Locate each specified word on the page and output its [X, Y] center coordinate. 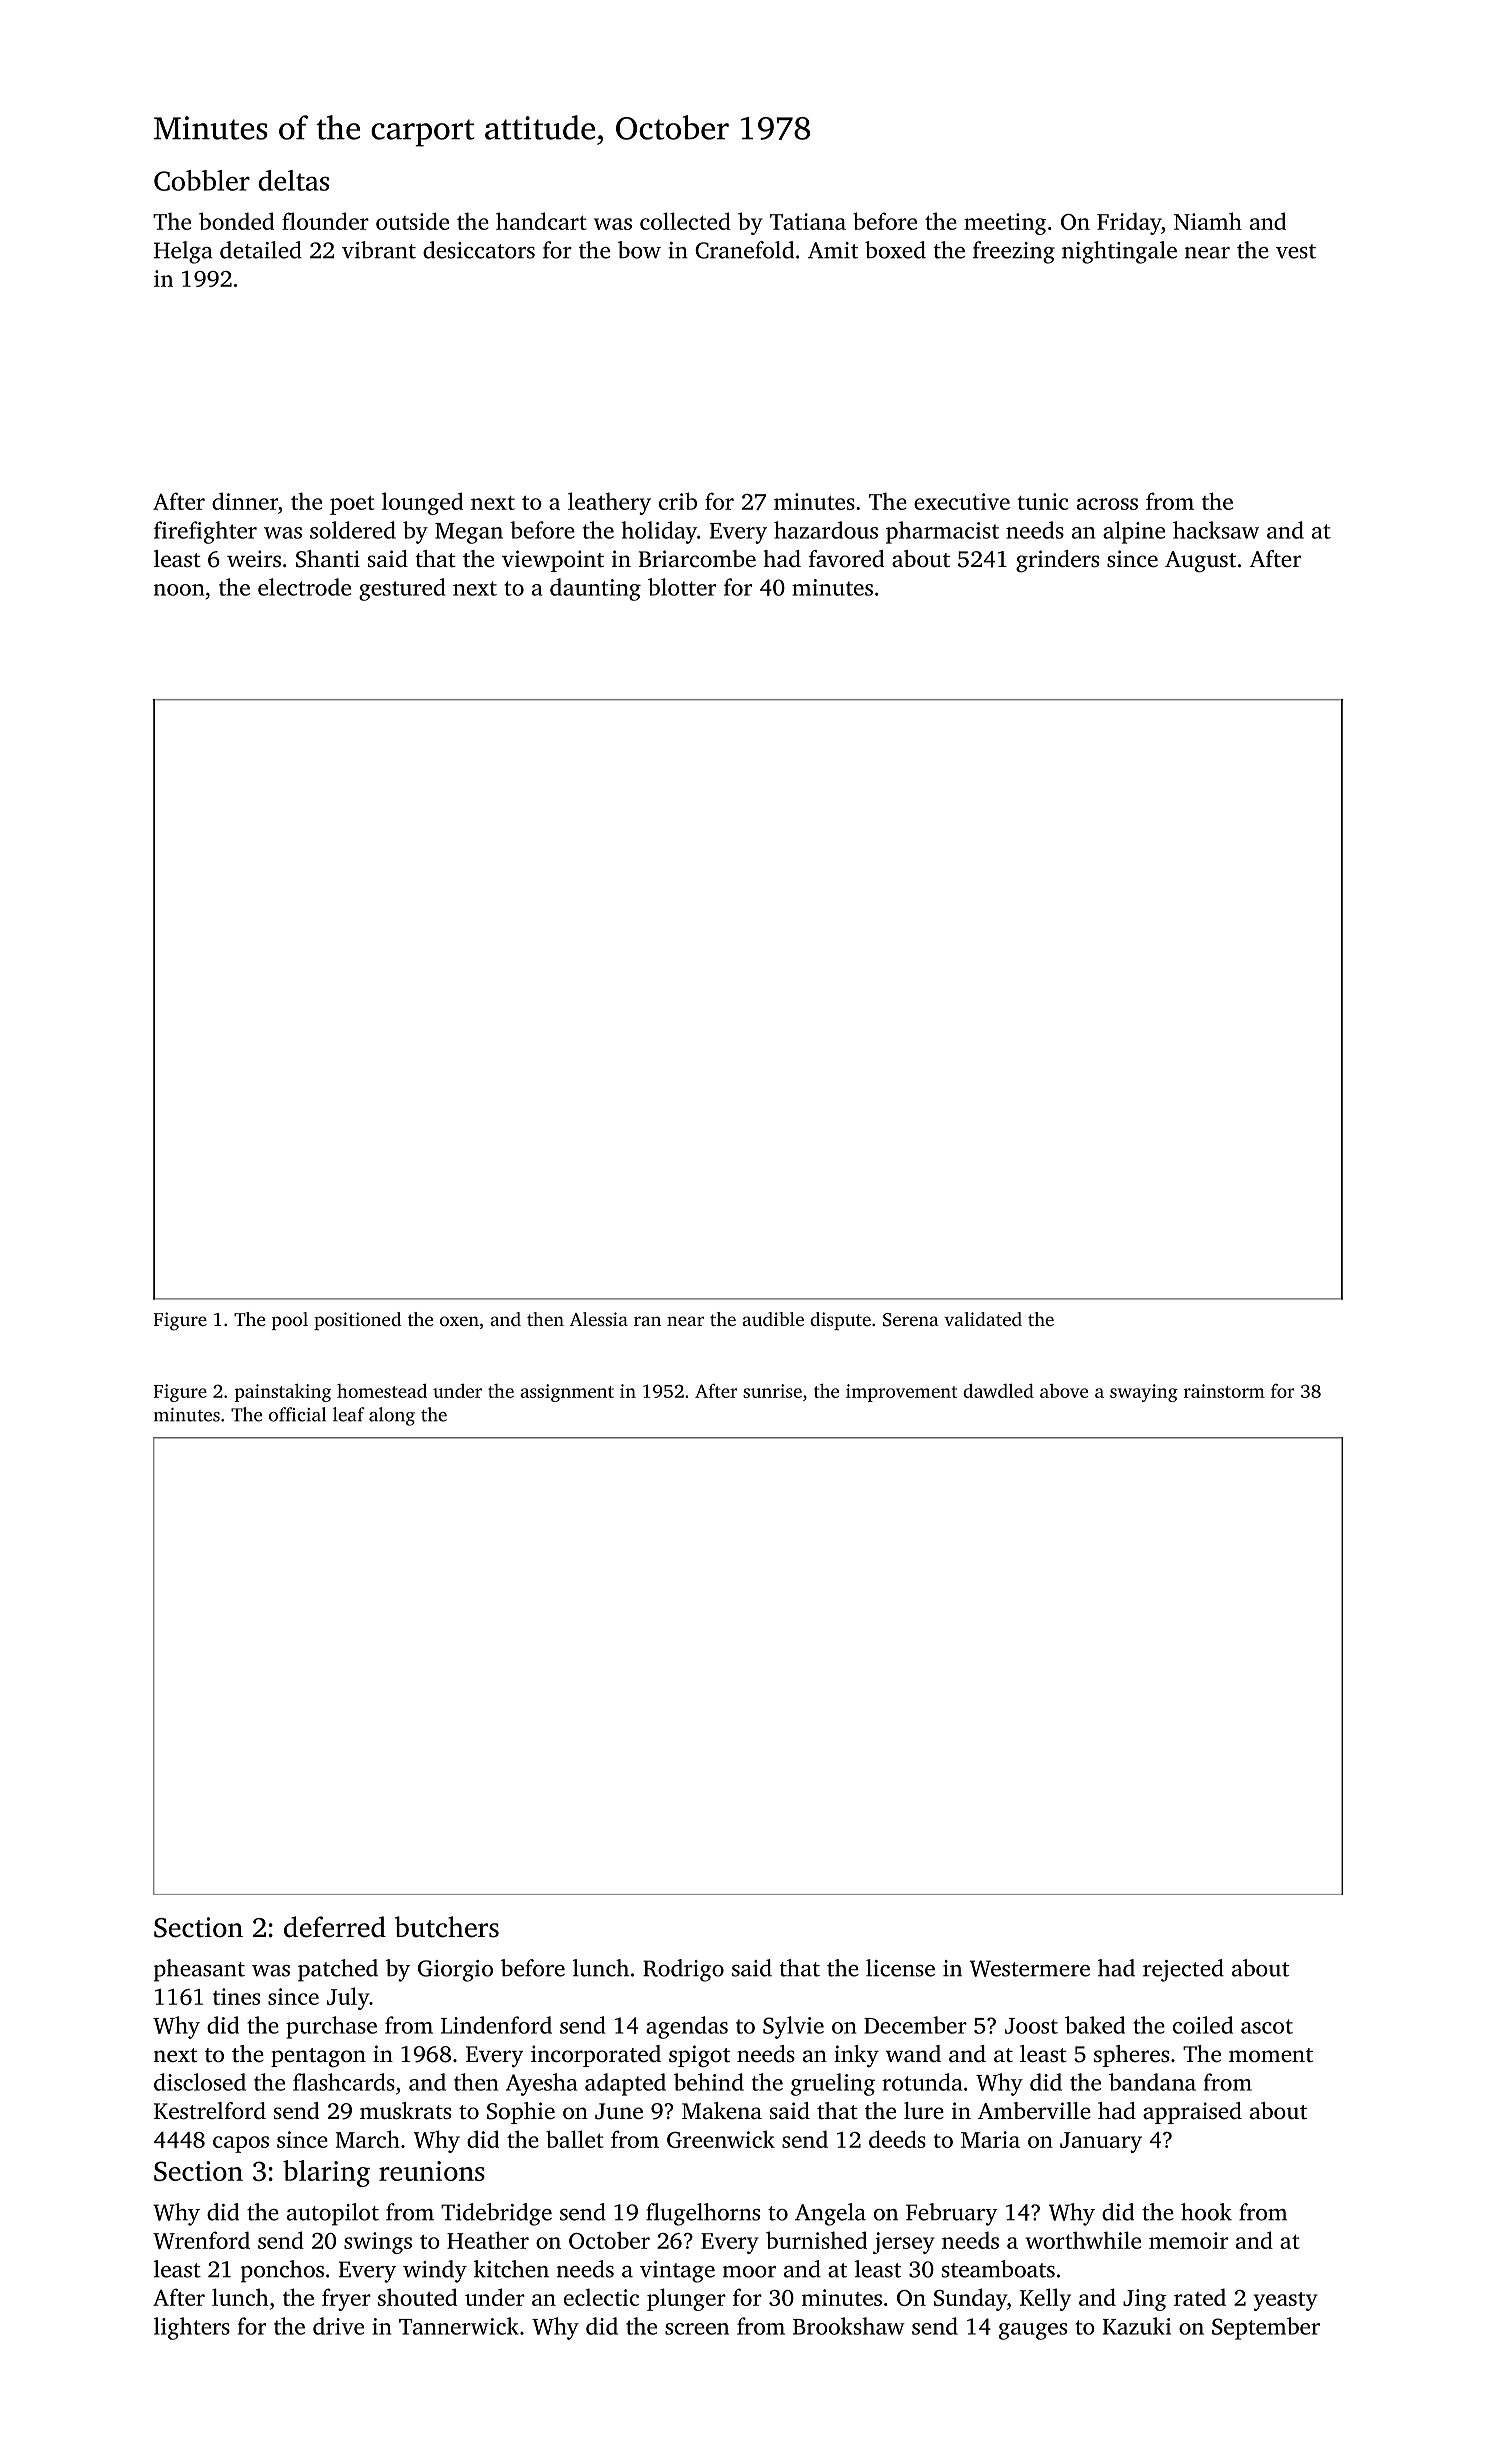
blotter [682, 587]
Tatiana [808, 221]
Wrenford [201, 2240]
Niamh [1208, 221]
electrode [304, 587]
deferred [335, 1927]
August [1200, 562]
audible [773, 1319]
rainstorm [1224, 1391]
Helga [183, 252]
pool [290, 1321]
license [900, 1968]
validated [983, 1319]
